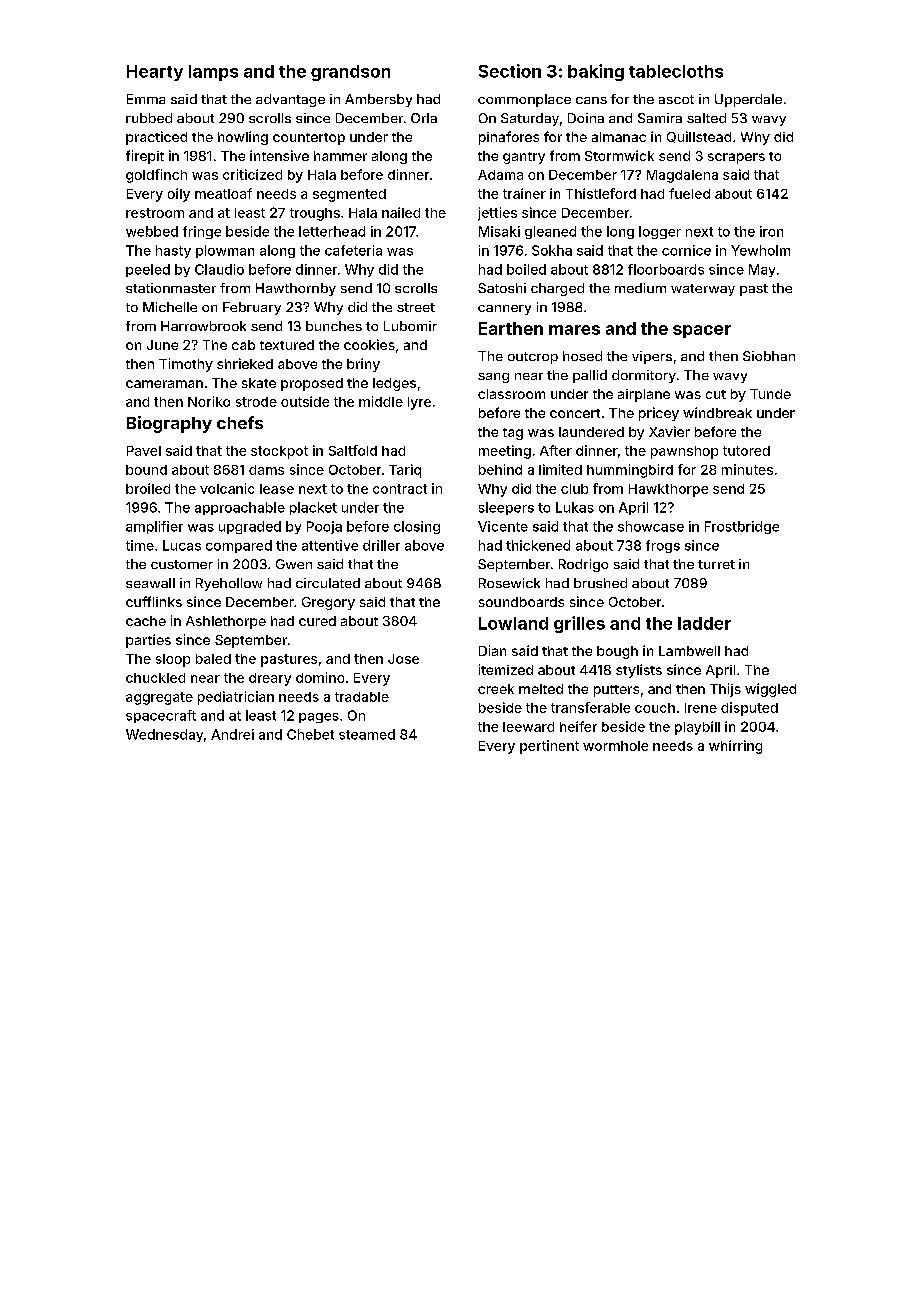 This document has width=924, height=1314. What do you see at coordinates (748, 100) in the document?
I see `Upperdale` at bounding box center [748, 100].
